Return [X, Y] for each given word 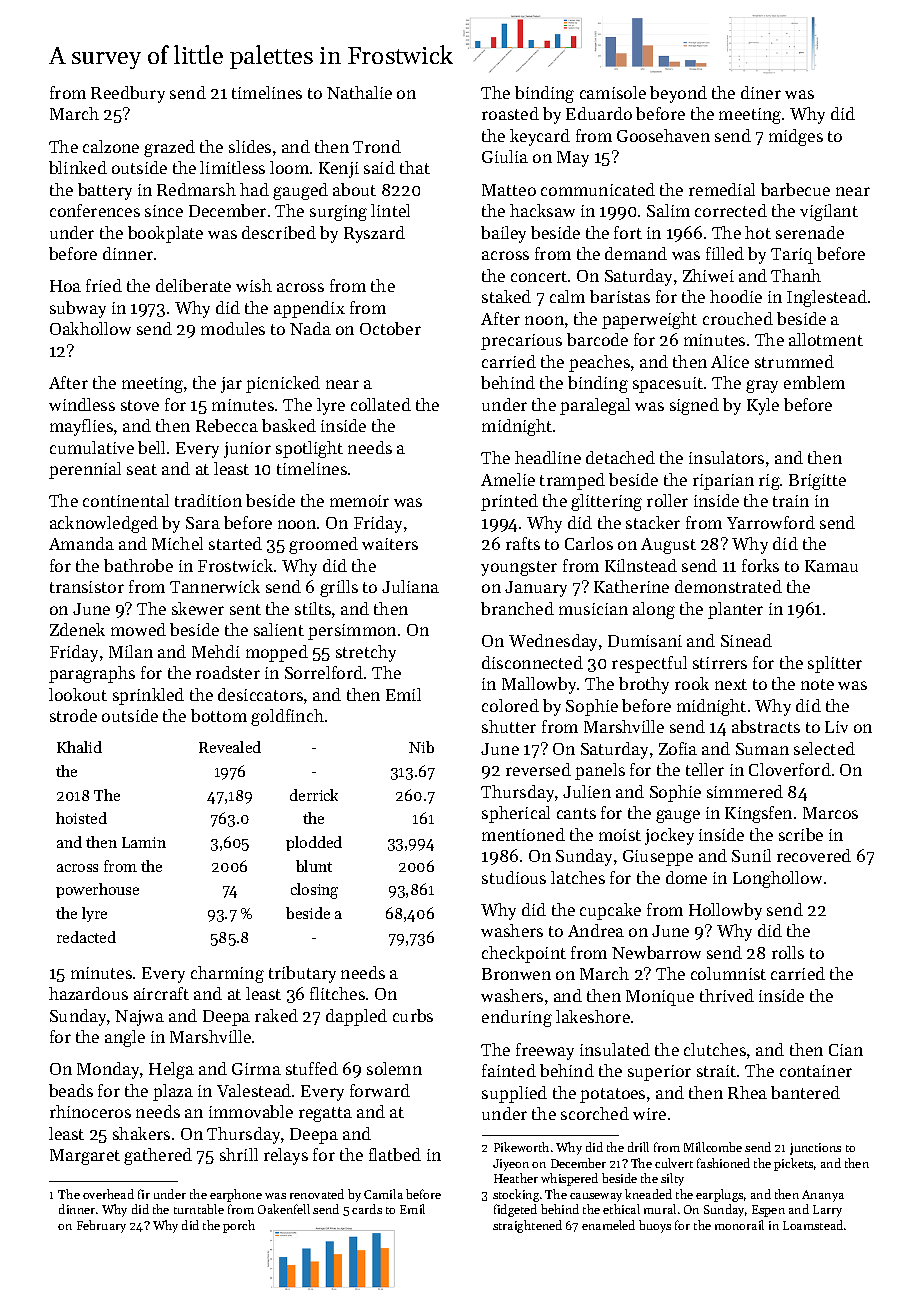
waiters [390, 544]
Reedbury [128, 94]
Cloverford [790, 769]
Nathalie [359, 92]
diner [761, 92]
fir [144, 1194]
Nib [421, 747]
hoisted [81, 818]
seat [142, 469]
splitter [835, 664]
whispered [569, 1179]
